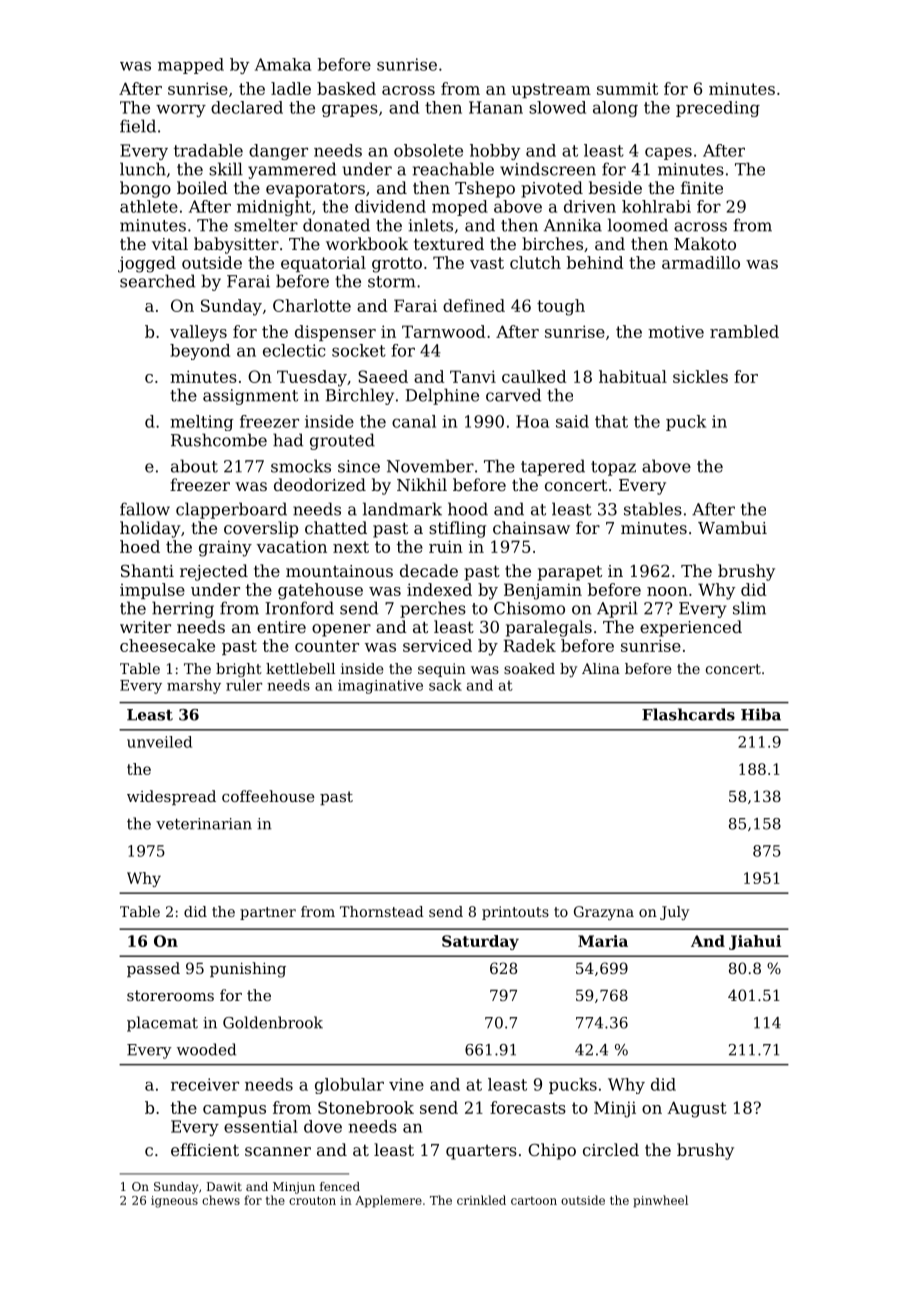 The width and height of the image is (908, 1316). I want to click on defined, so click(474, 305).
